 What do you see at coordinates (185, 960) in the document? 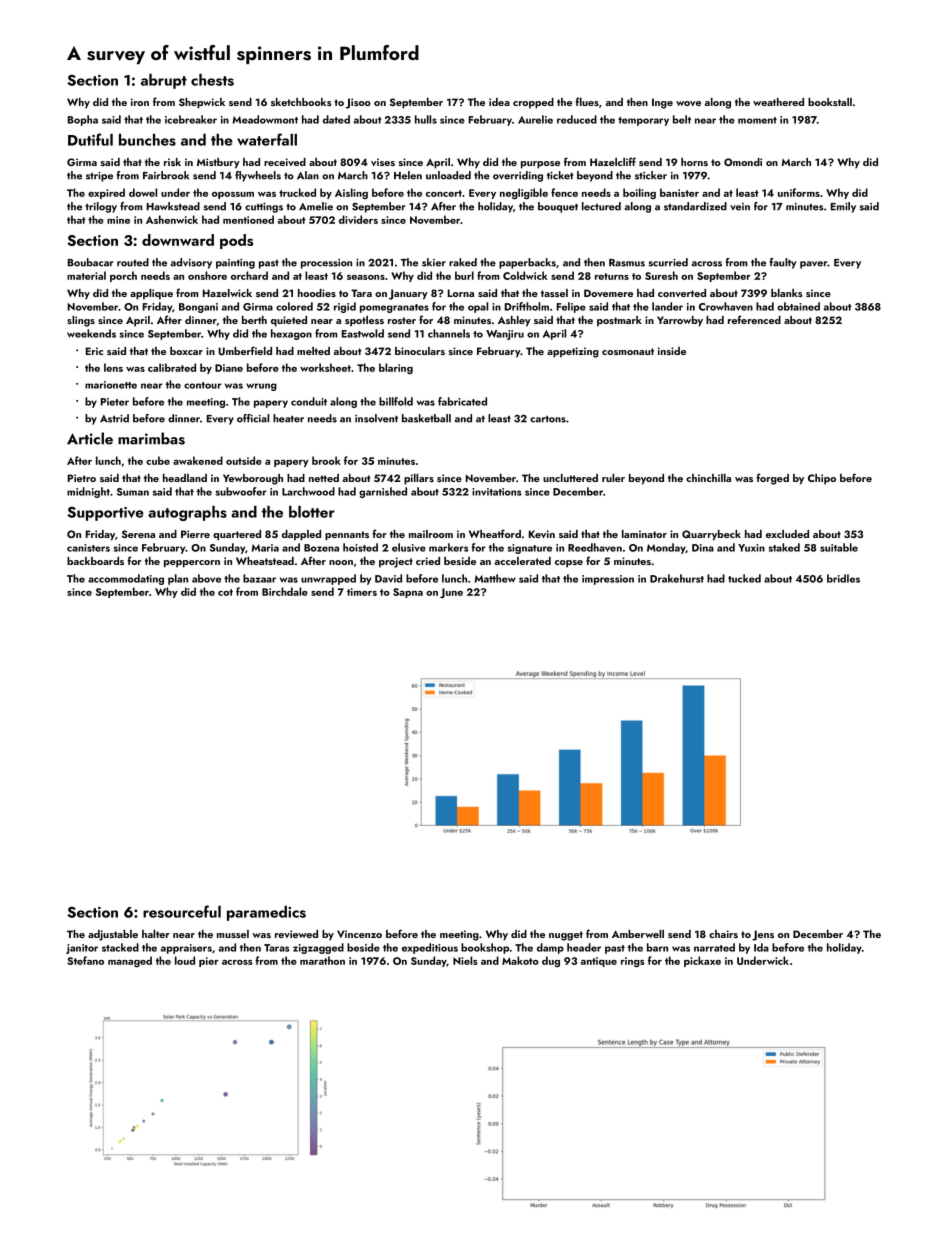
I see `loud` at bounding box center [185, 960].
